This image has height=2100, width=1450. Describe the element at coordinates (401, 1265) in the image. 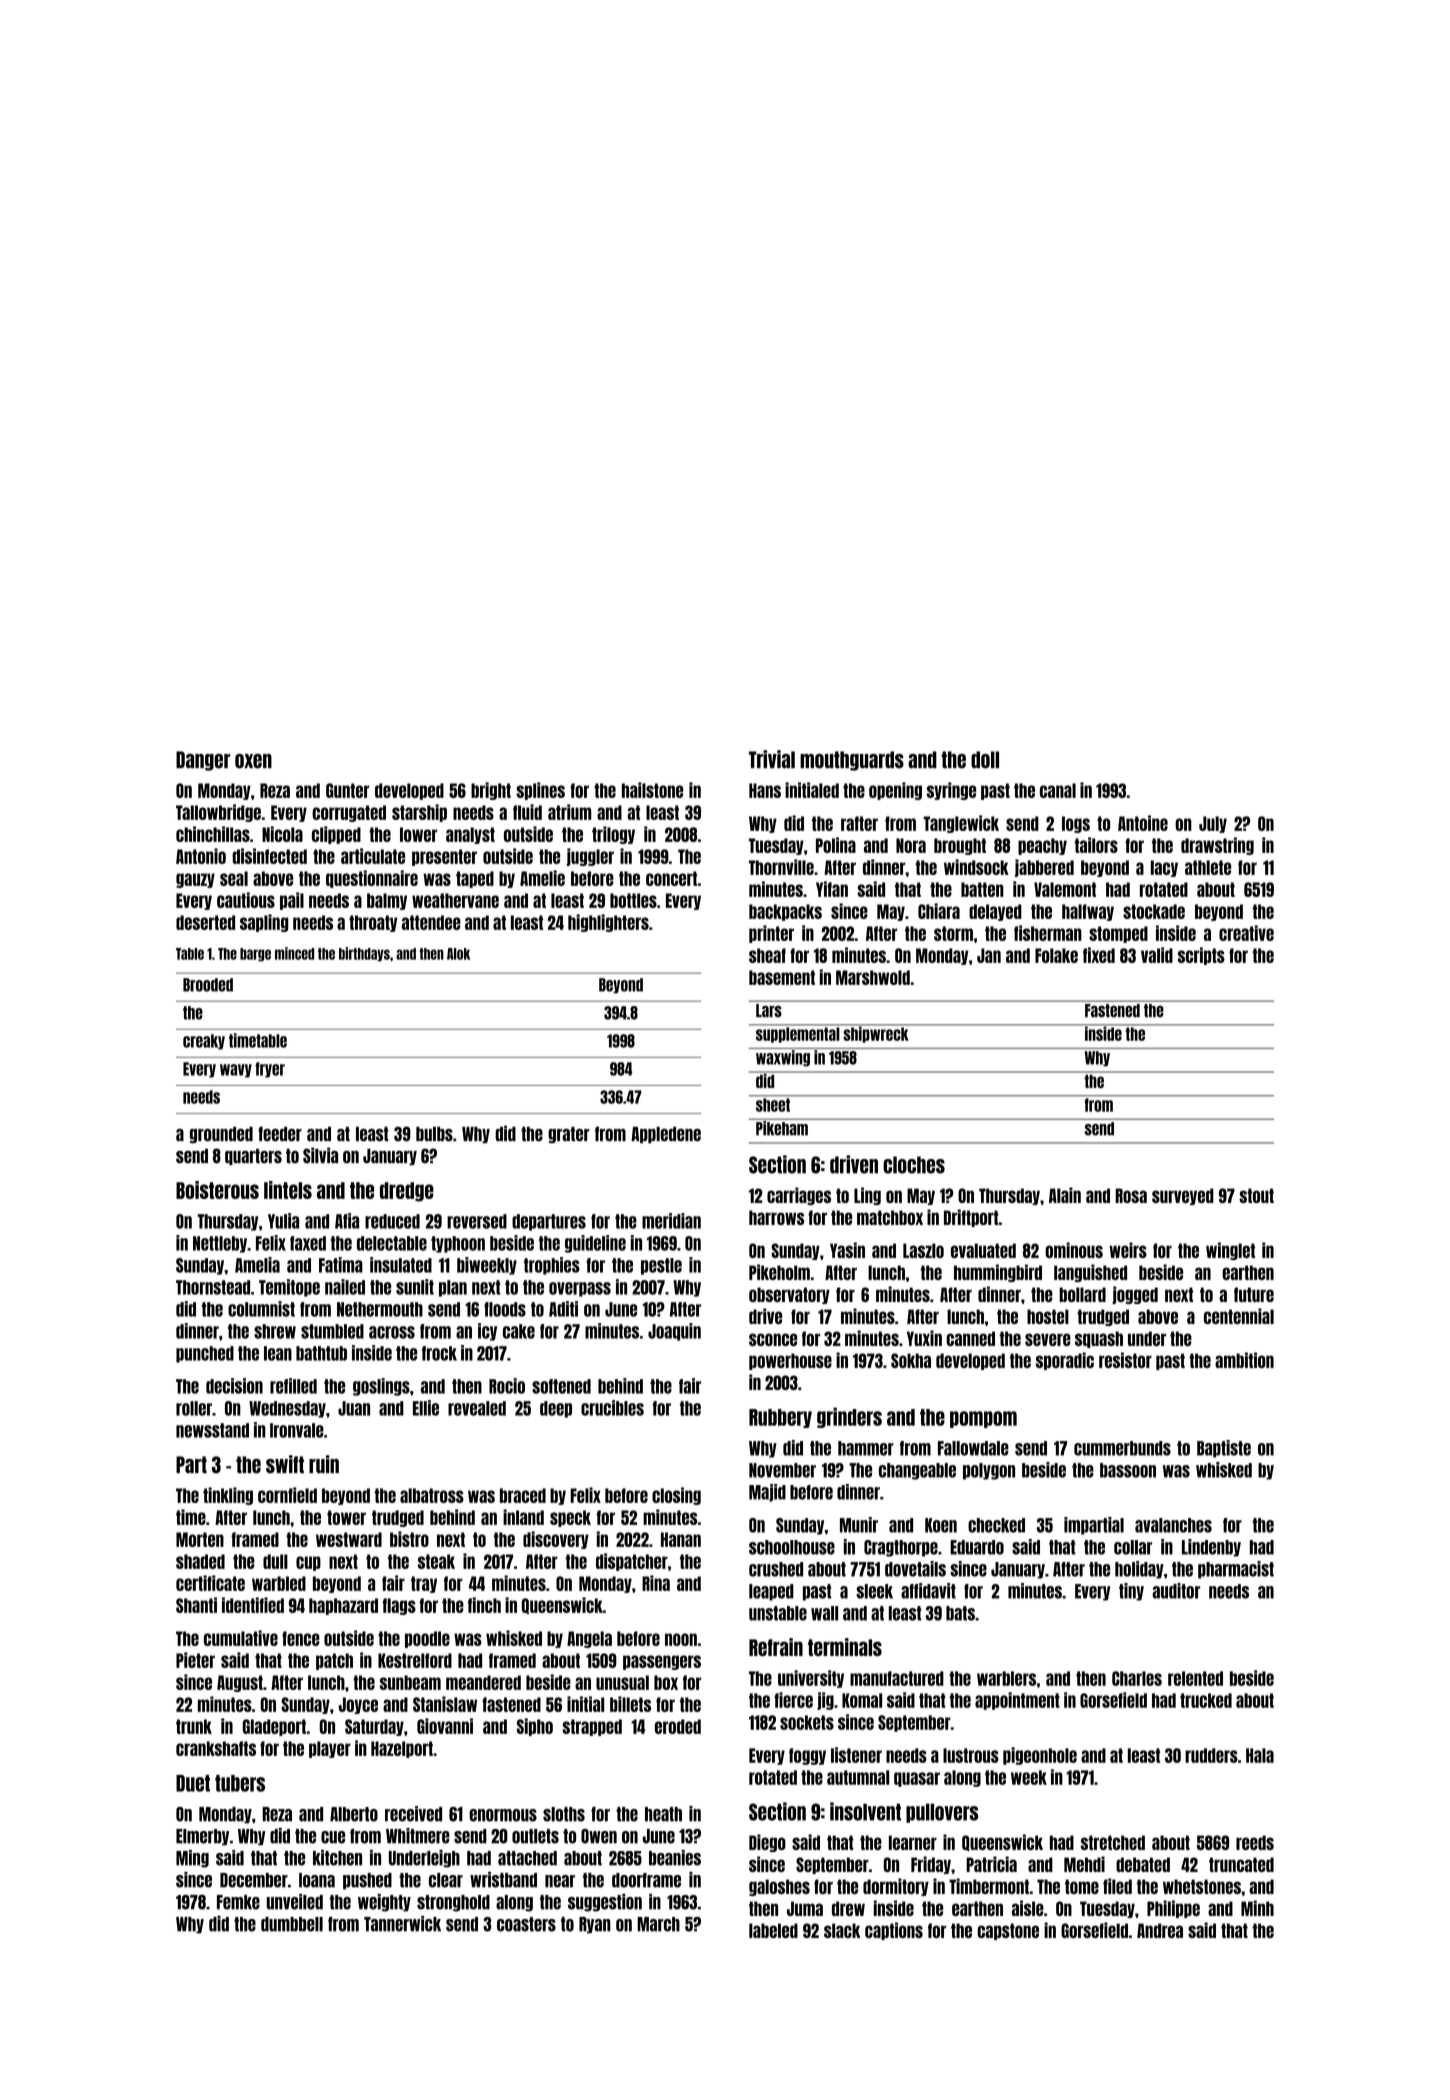

I see `insulated` at that location.
